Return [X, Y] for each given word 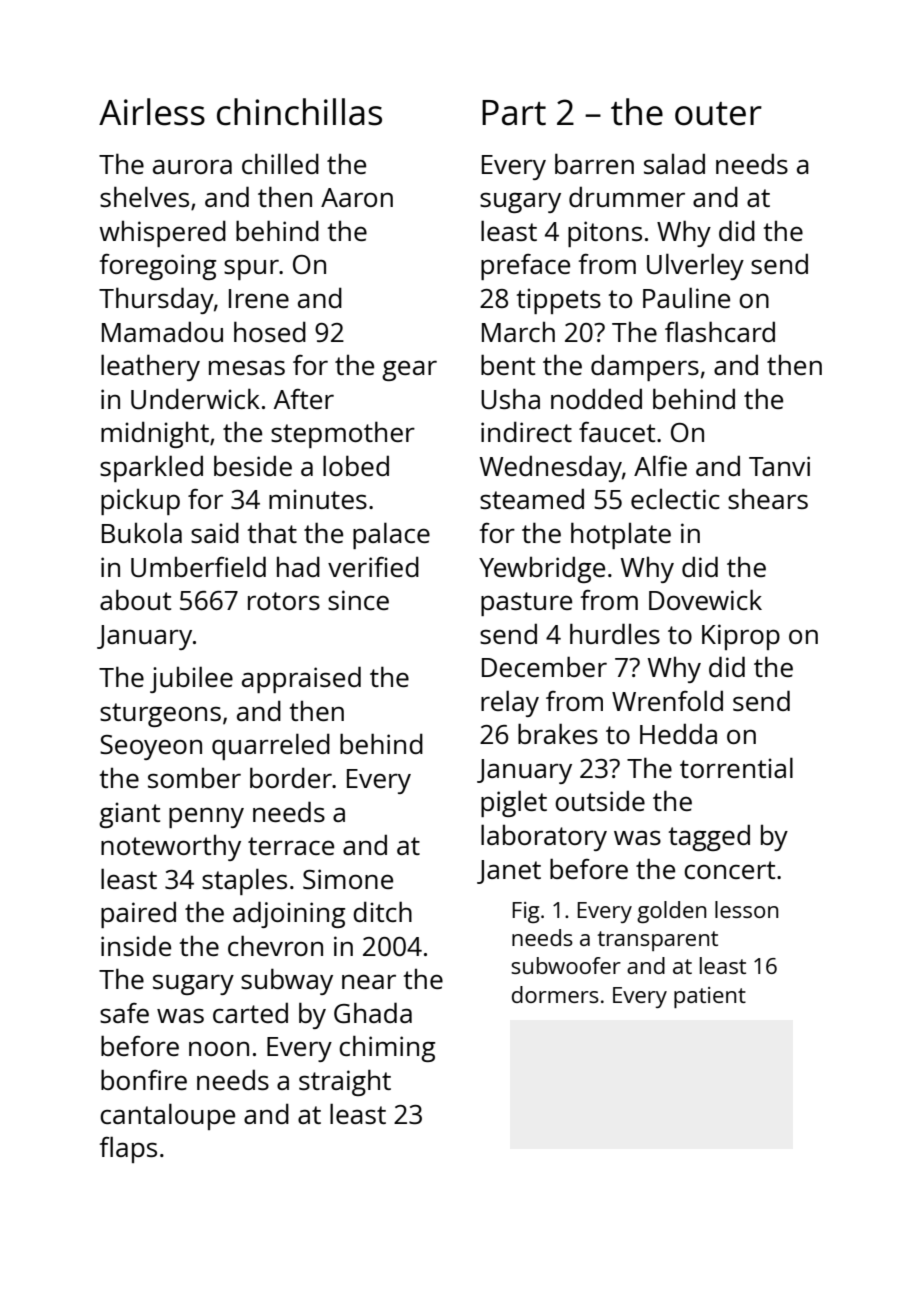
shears [768, 498]
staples [244, 881]
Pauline [686, 297]
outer [718, 114]
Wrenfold [667, 700]
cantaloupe [167, 1116]
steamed [532, 498]
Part [514, 113]
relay [510, 703]
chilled [280, 163]
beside [253, 465]
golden [671, 912]
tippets [559, 301]
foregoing [158, 267]
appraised [301, 679]
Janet [509, 872]
